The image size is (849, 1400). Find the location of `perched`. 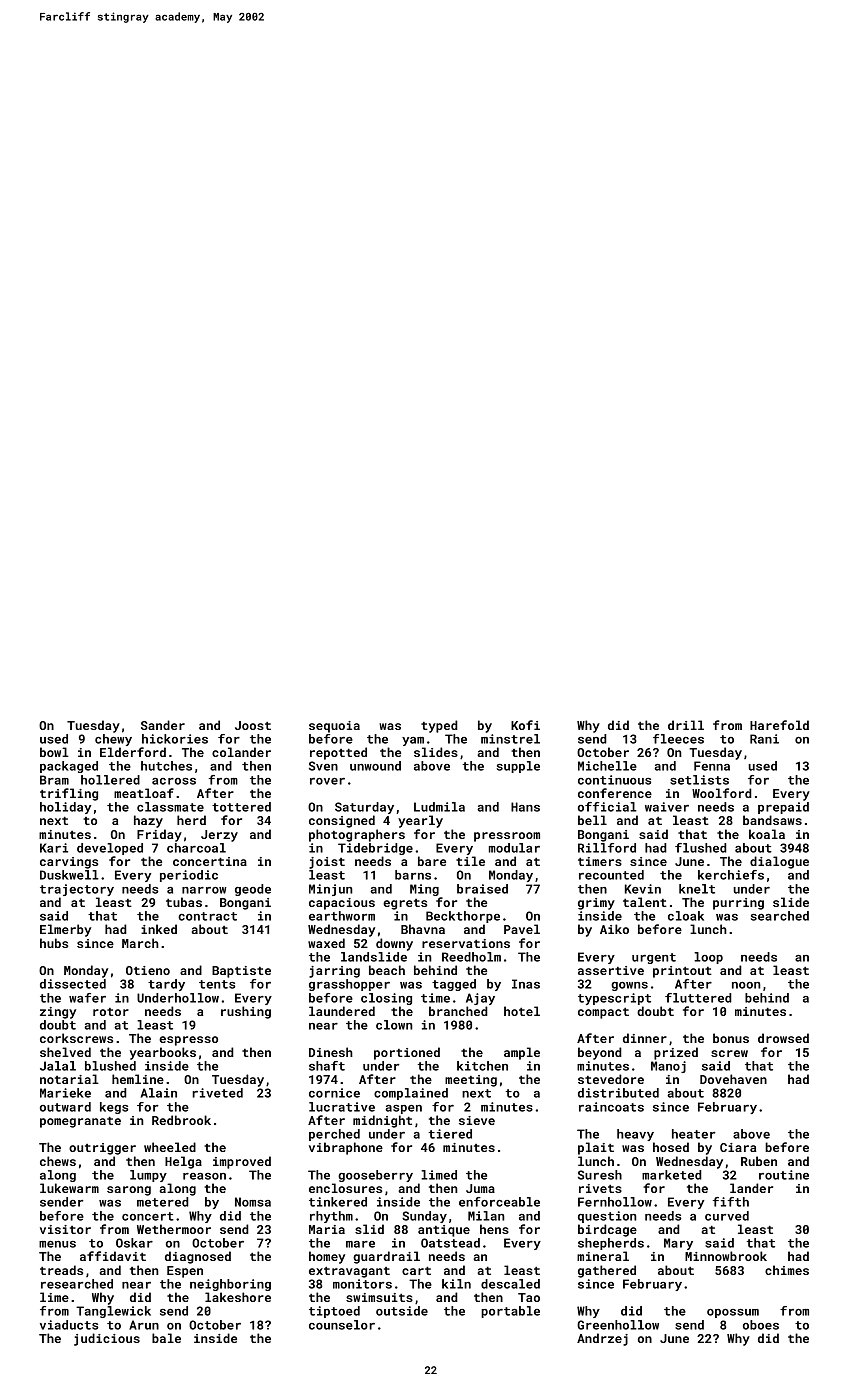

perched is located at coordinates (334, 1135).
